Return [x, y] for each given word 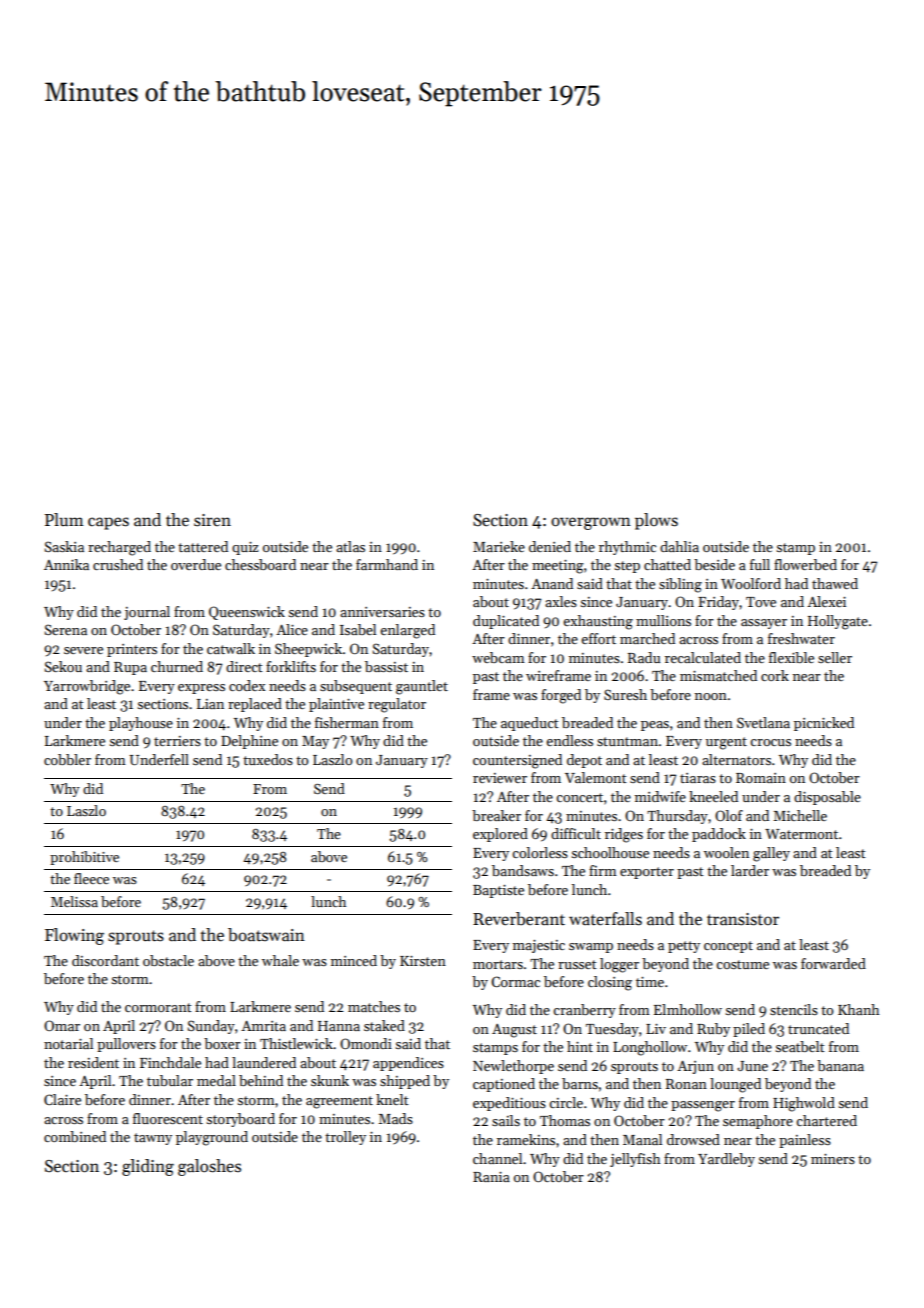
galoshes [209, 1167]
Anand [552, 583]
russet [577, 964]
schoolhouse [610, 852]
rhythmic [627, 548]
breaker [496, 815]
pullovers [126, 1045]
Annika [66, 564]
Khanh [859, 1009]
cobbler [67, 759]
